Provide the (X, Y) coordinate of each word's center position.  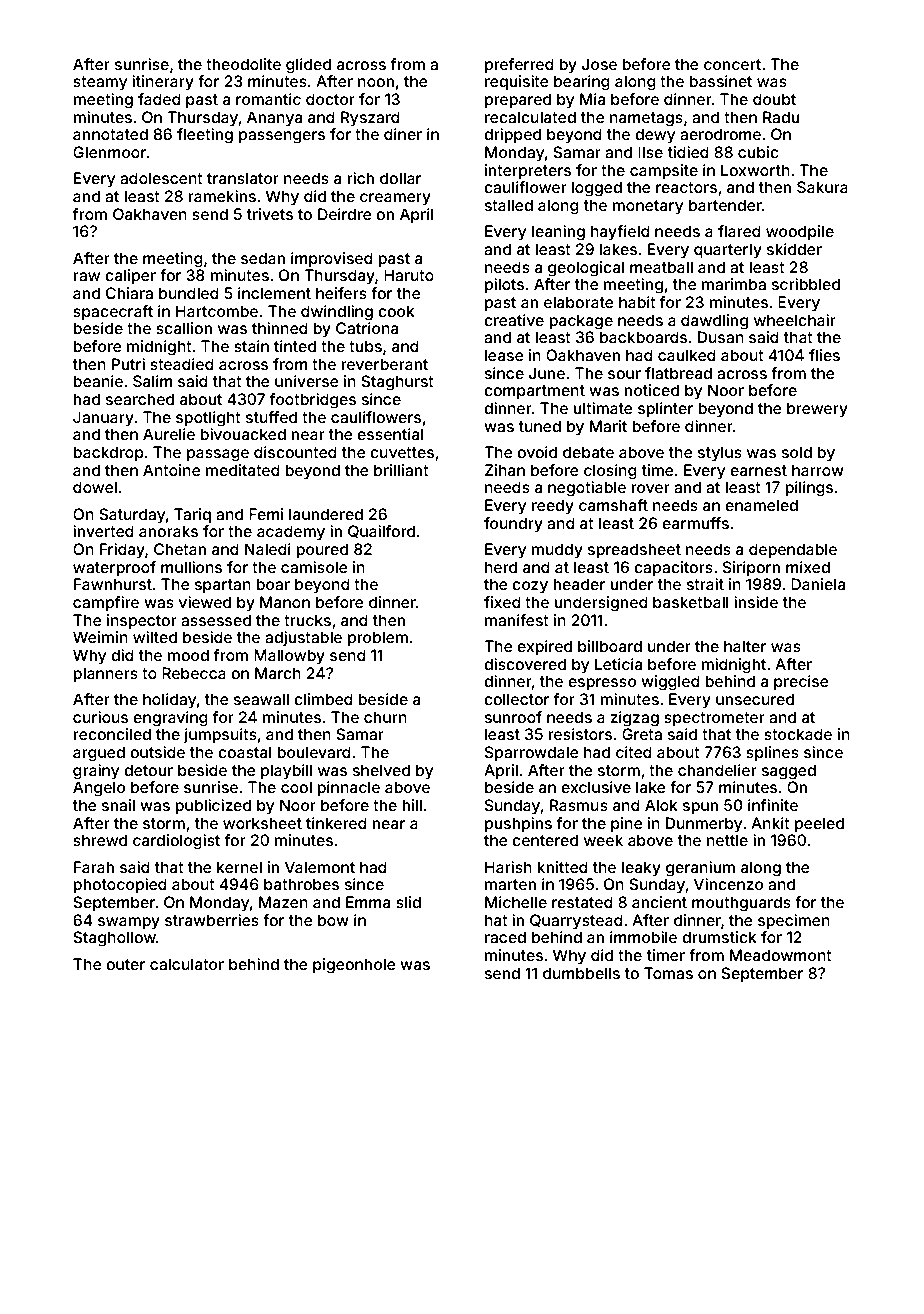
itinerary (163, 83)
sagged (789, 772)
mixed (808, 567)
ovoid (537, 452)
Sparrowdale (532, 753)
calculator (187, 964)
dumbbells (581, 973)
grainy (96, 772)
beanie (98, 381)
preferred (519, 65)
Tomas (668, 973)
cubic (758, 152)
